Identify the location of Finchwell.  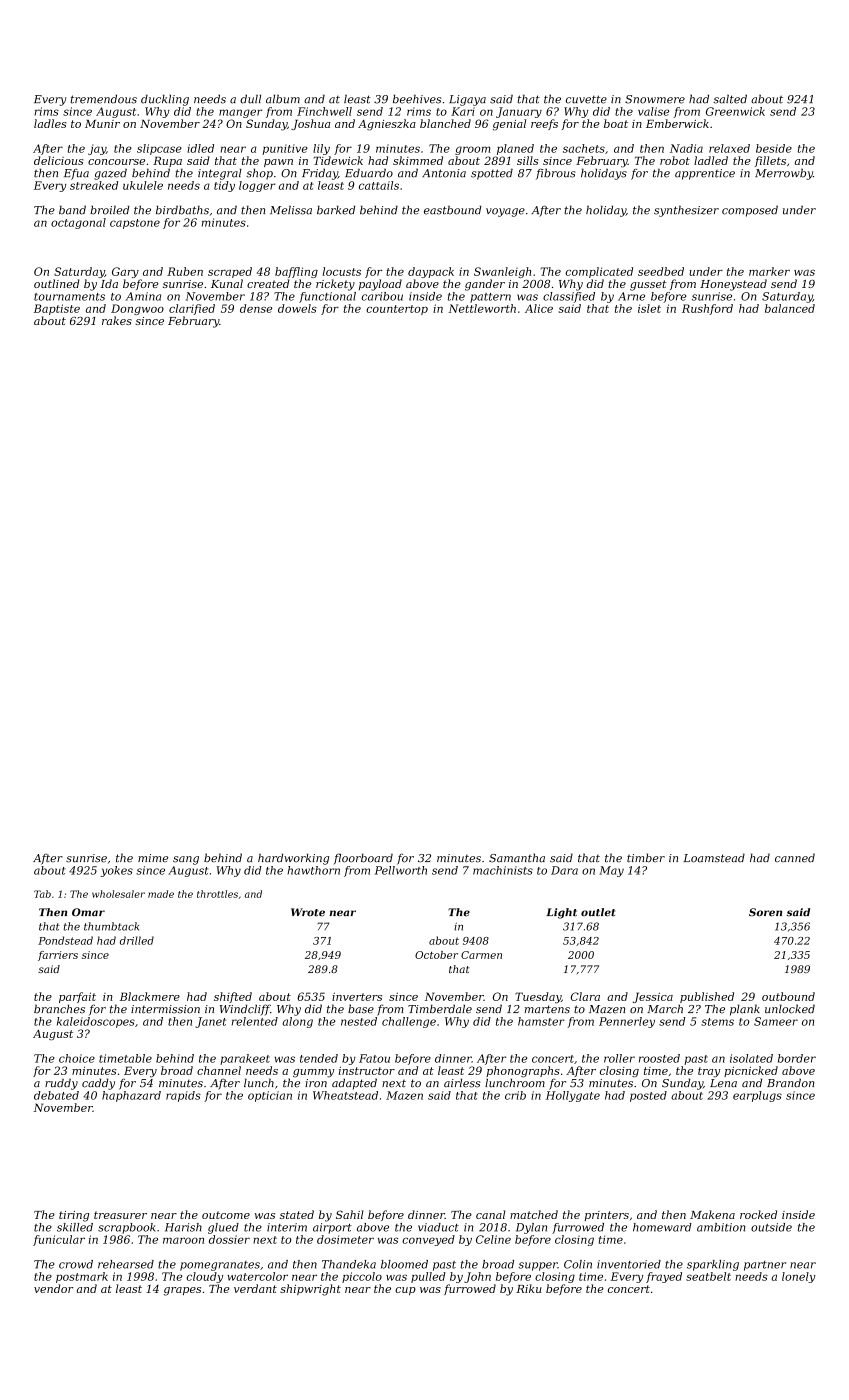
(324, 111).
